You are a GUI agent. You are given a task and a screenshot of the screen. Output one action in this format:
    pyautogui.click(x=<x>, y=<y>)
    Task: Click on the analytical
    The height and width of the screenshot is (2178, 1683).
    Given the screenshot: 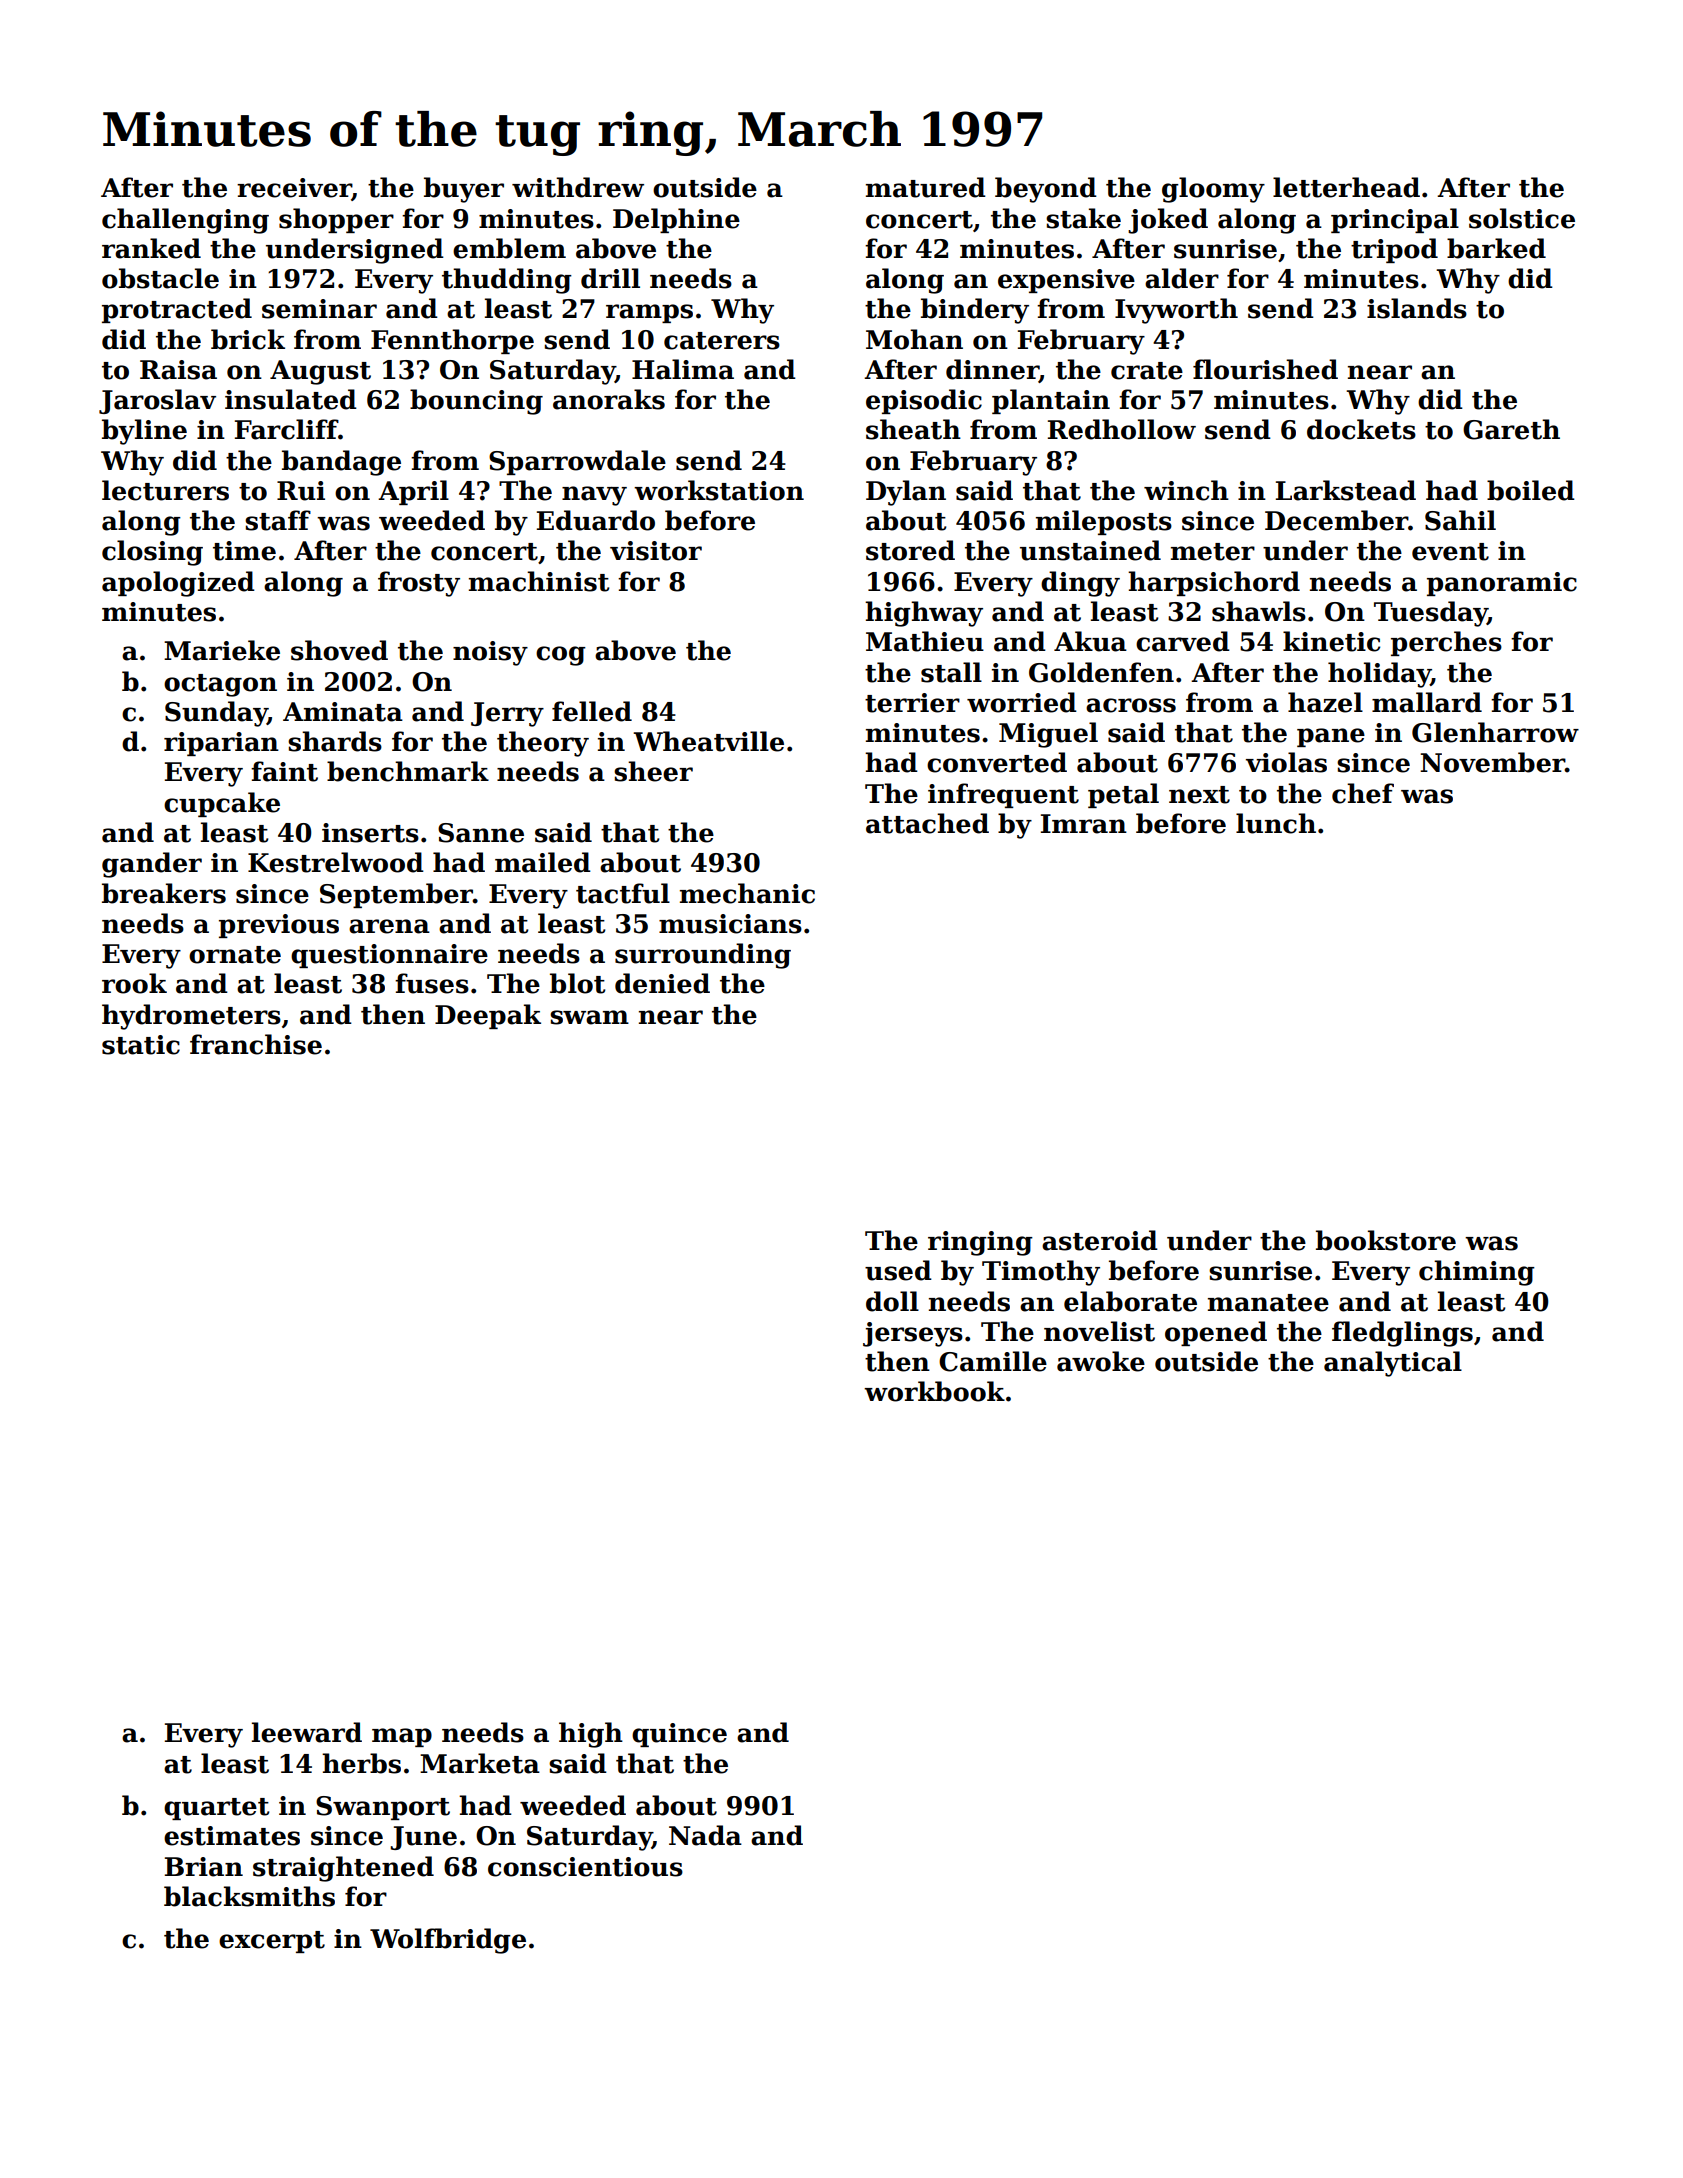 What is the action you would take?
    pyautogui.click(x=1393, y=1364)
